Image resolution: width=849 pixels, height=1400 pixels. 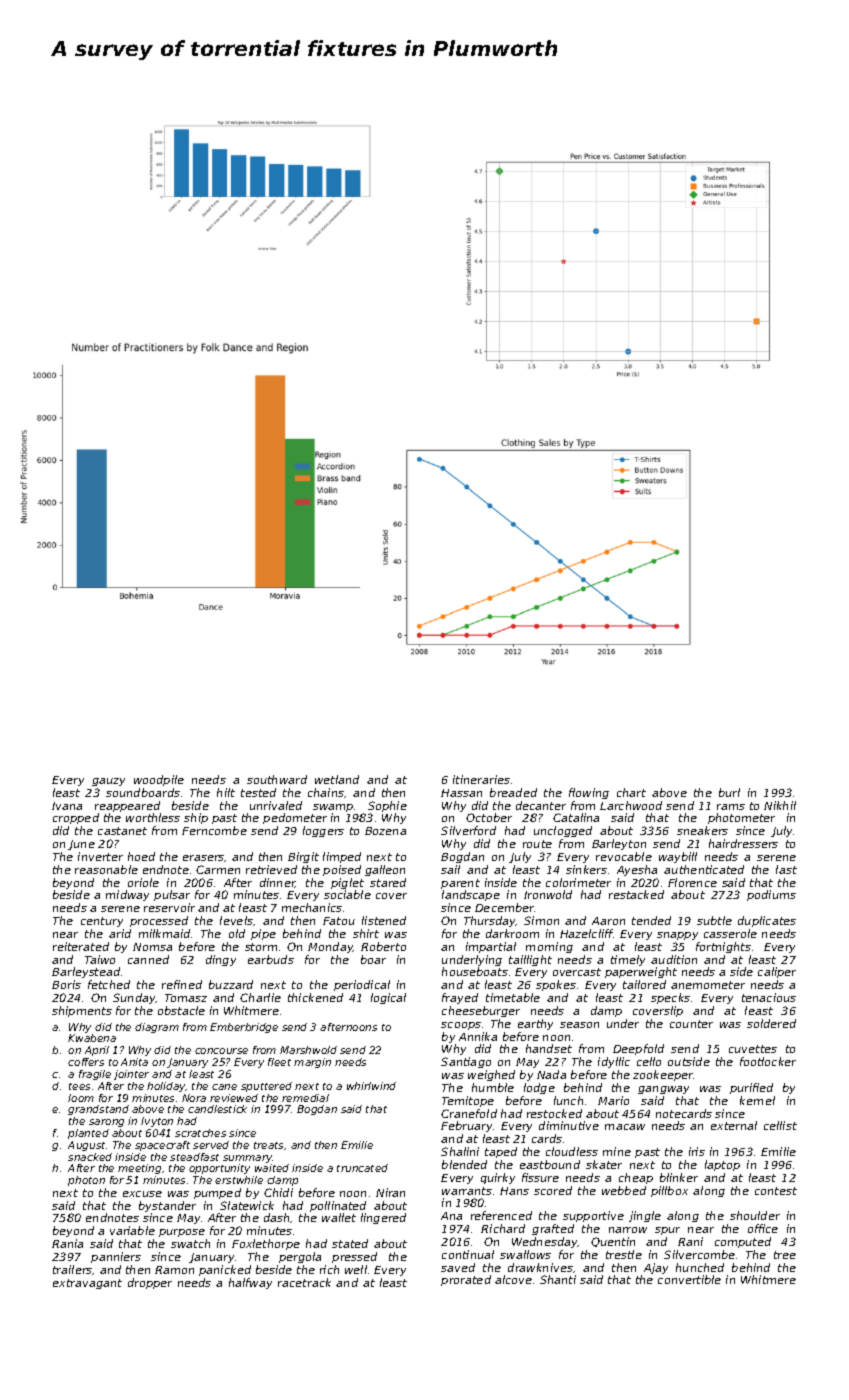 I want to click on pipe, so click(x=263, y=934).
